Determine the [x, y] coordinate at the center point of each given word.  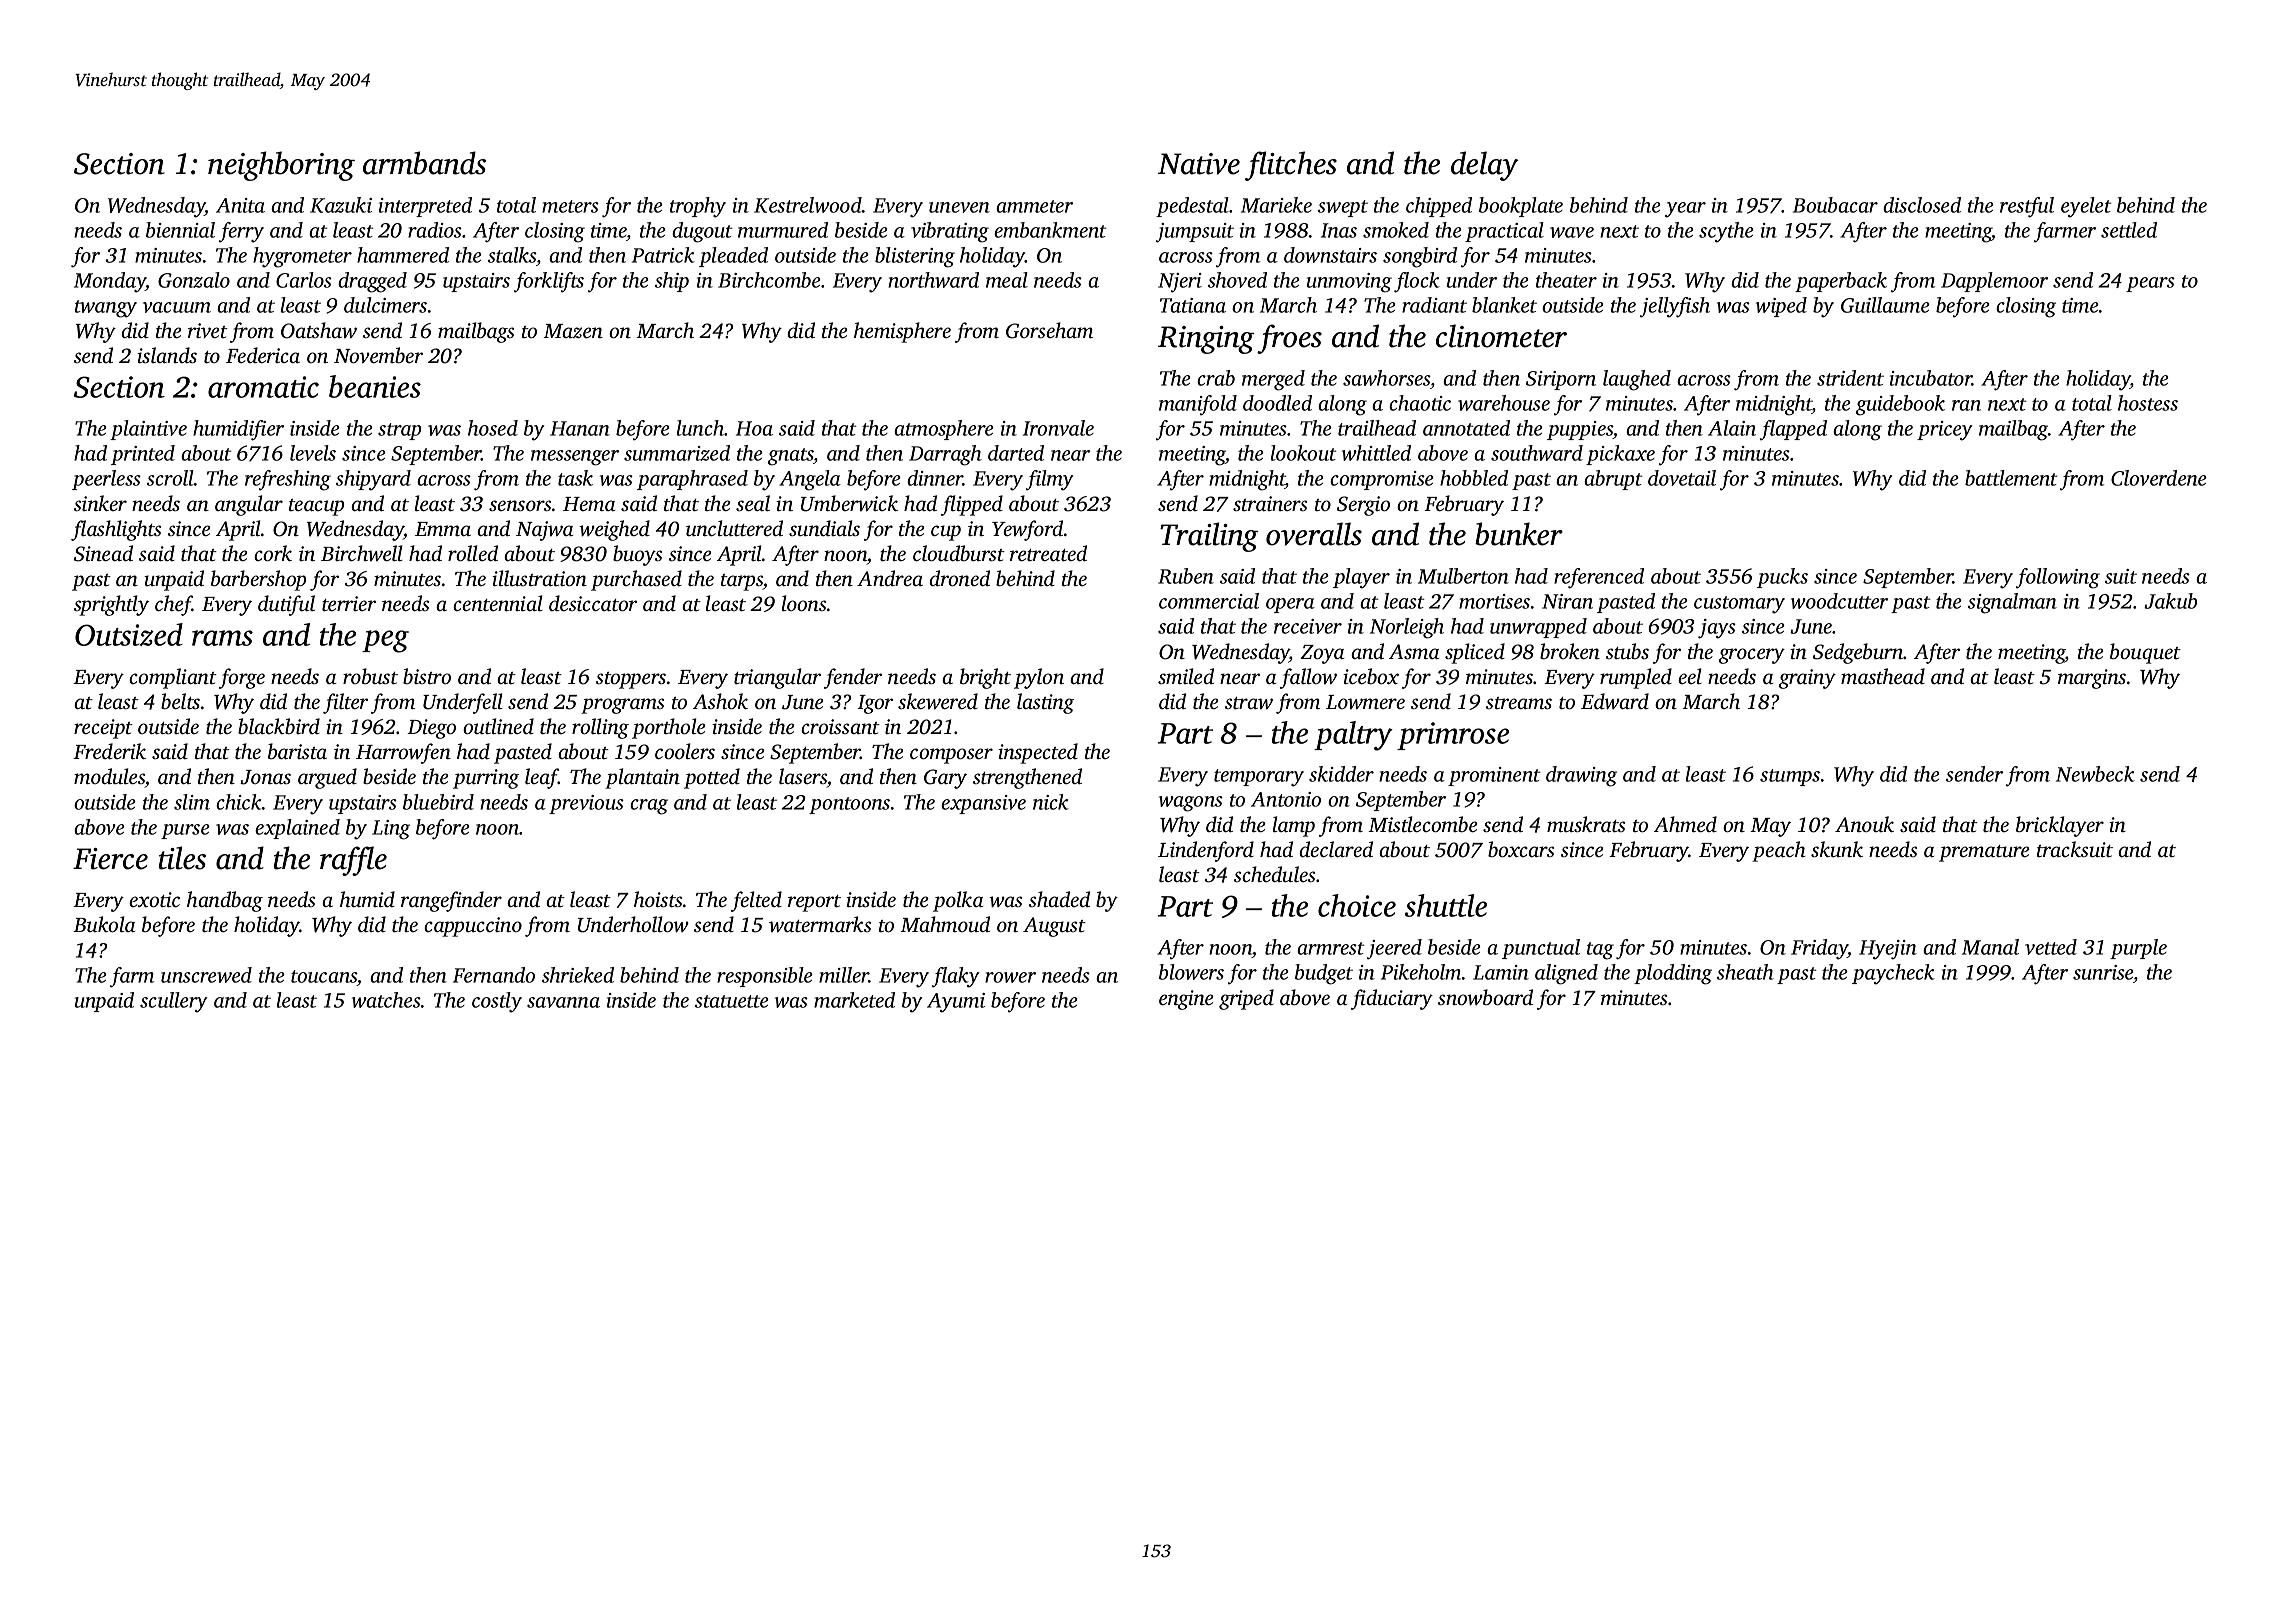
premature [1984, 853]
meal [1007, 280]
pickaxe [1620, 455]
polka [958, 901]
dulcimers [385, 305]
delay [1485, 166]
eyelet [2086, 207]
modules [109, 776]
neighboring [281, 166]
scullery [173, 1002]
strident [1850, 378]
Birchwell [362, 553]
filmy [1049, 480]
